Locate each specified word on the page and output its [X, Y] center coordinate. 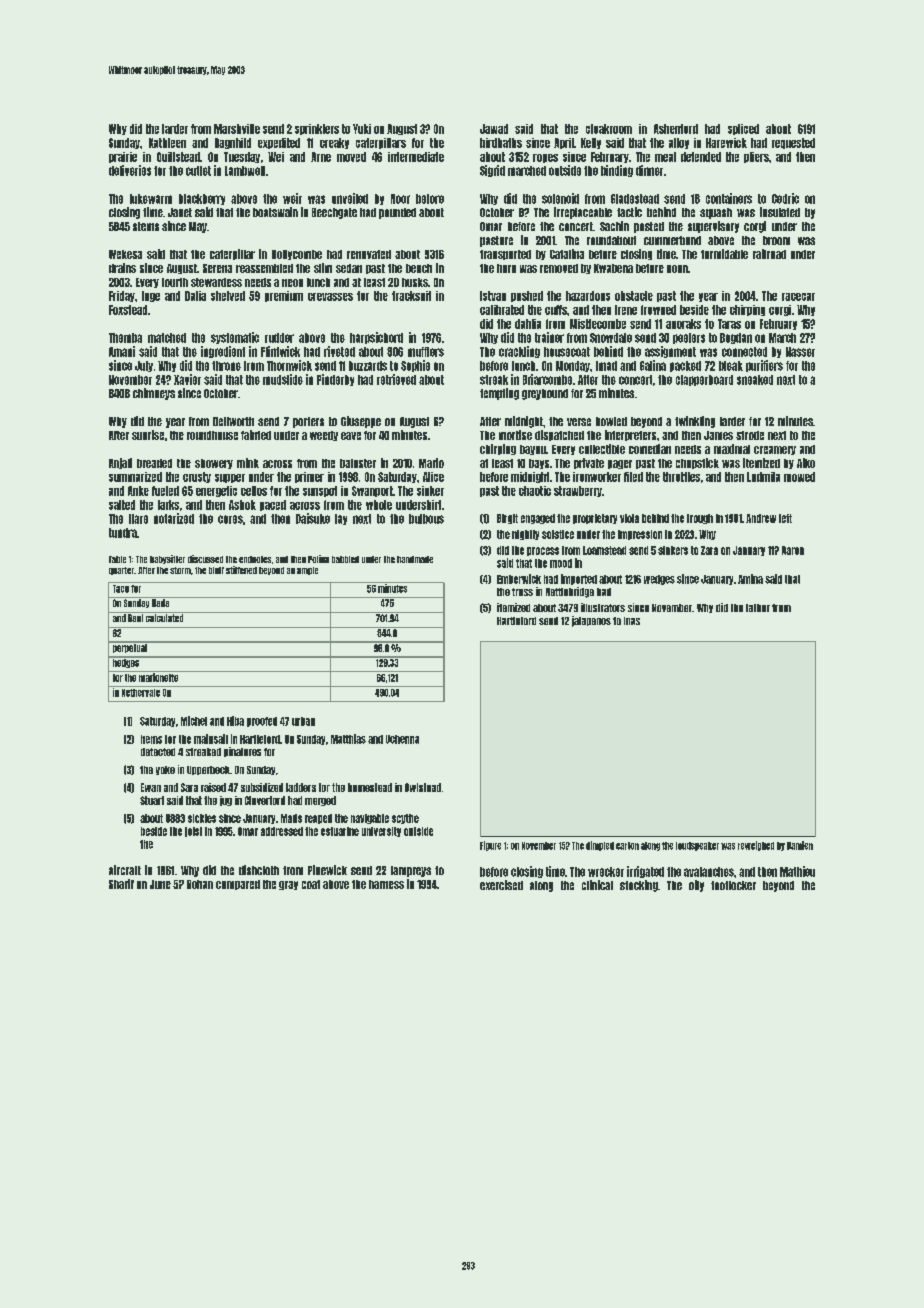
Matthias [348, 739]
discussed [205, 559]
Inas [632, 621]
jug [226, 801]
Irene [626, 310]
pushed [527, 296]
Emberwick [519, 579]
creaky [334, 143]
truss [522, 592]
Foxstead [128, 310]
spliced [743, 129]
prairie [123, 157]
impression [640, 535]
